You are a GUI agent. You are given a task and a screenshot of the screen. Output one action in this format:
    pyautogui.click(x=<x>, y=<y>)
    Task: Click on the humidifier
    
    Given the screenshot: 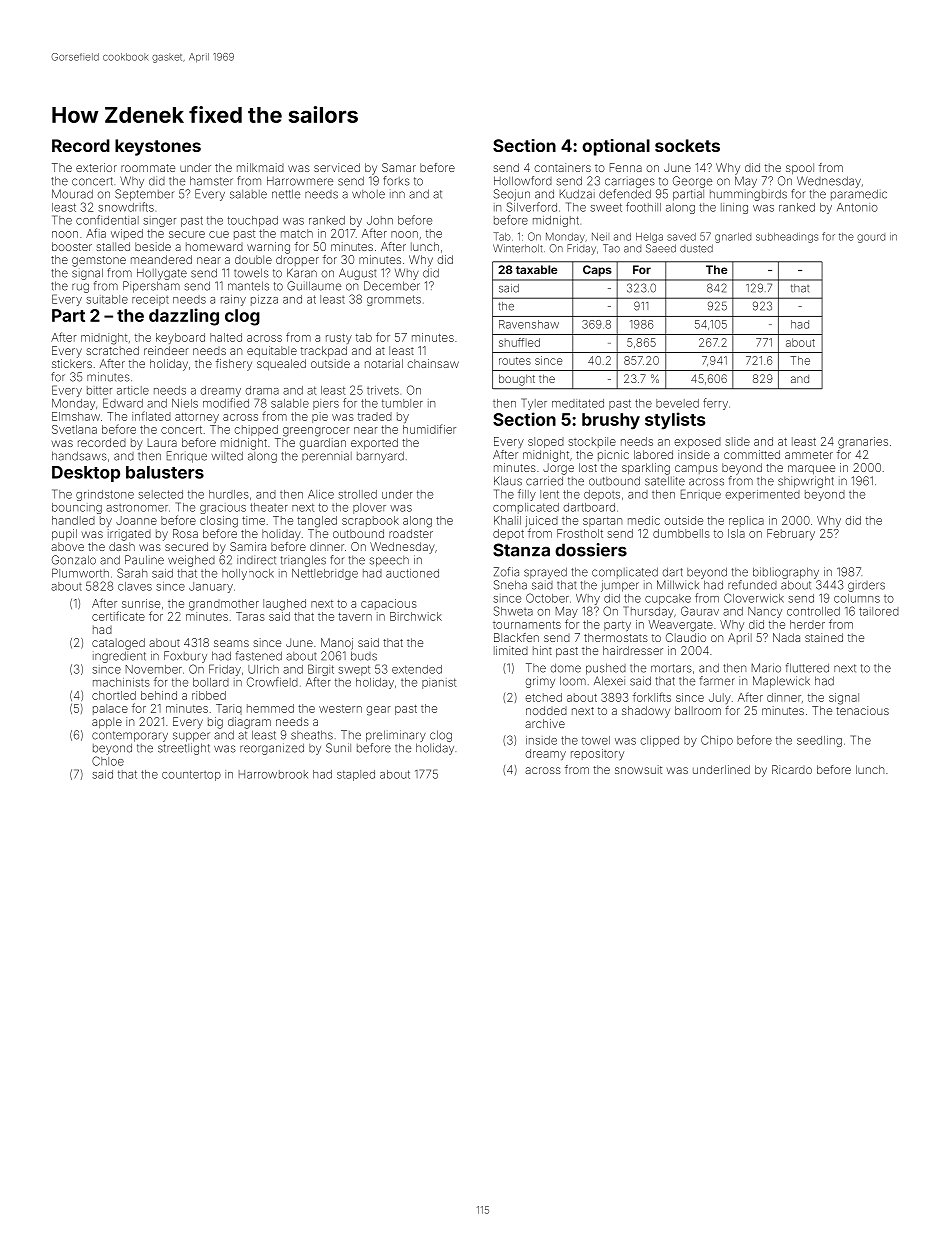 What is the action you would take?
    pyautogui.click(x=429, y=429)
